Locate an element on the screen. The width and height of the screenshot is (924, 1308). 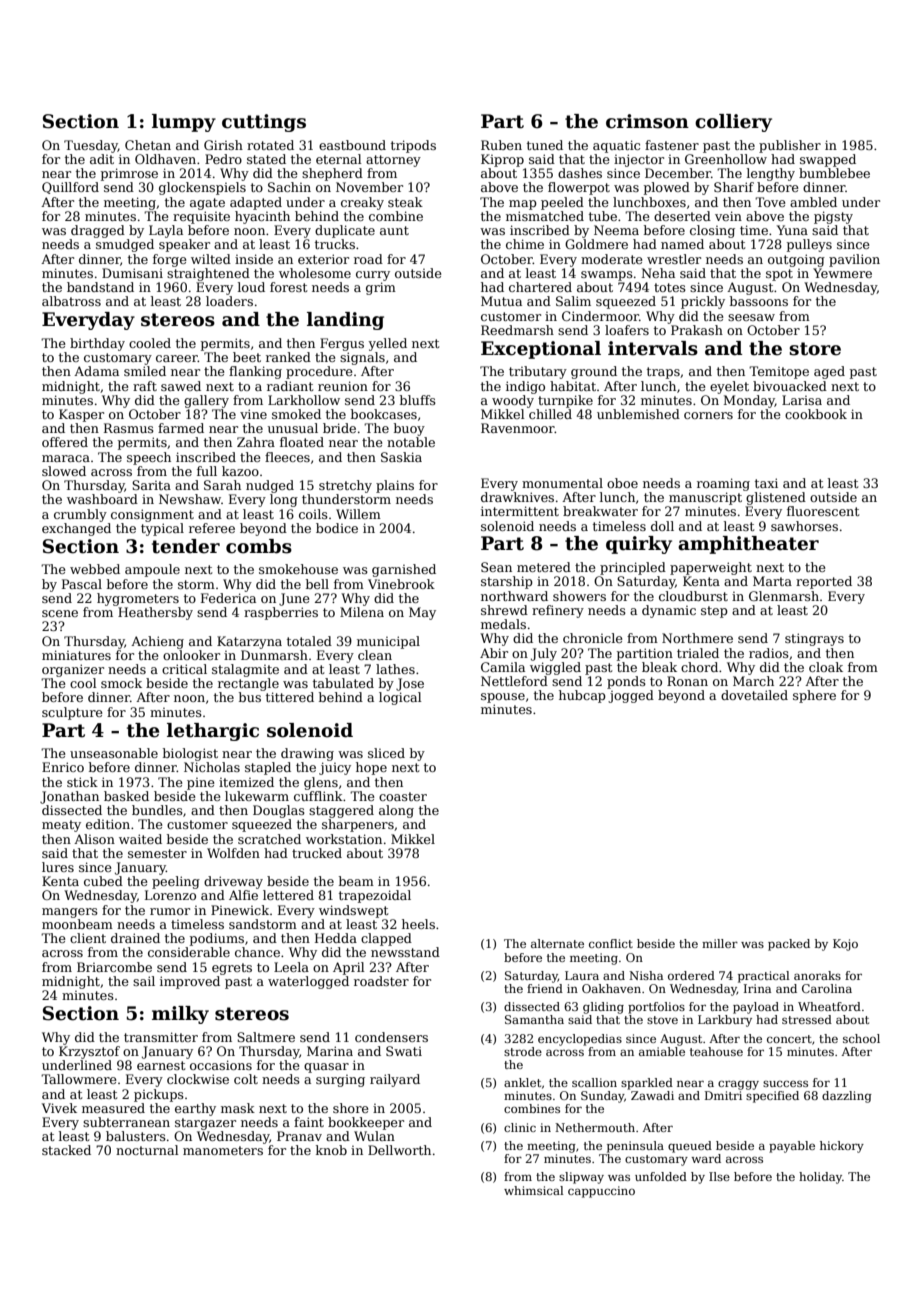
Kojo is located at coordinates (845, 945).
